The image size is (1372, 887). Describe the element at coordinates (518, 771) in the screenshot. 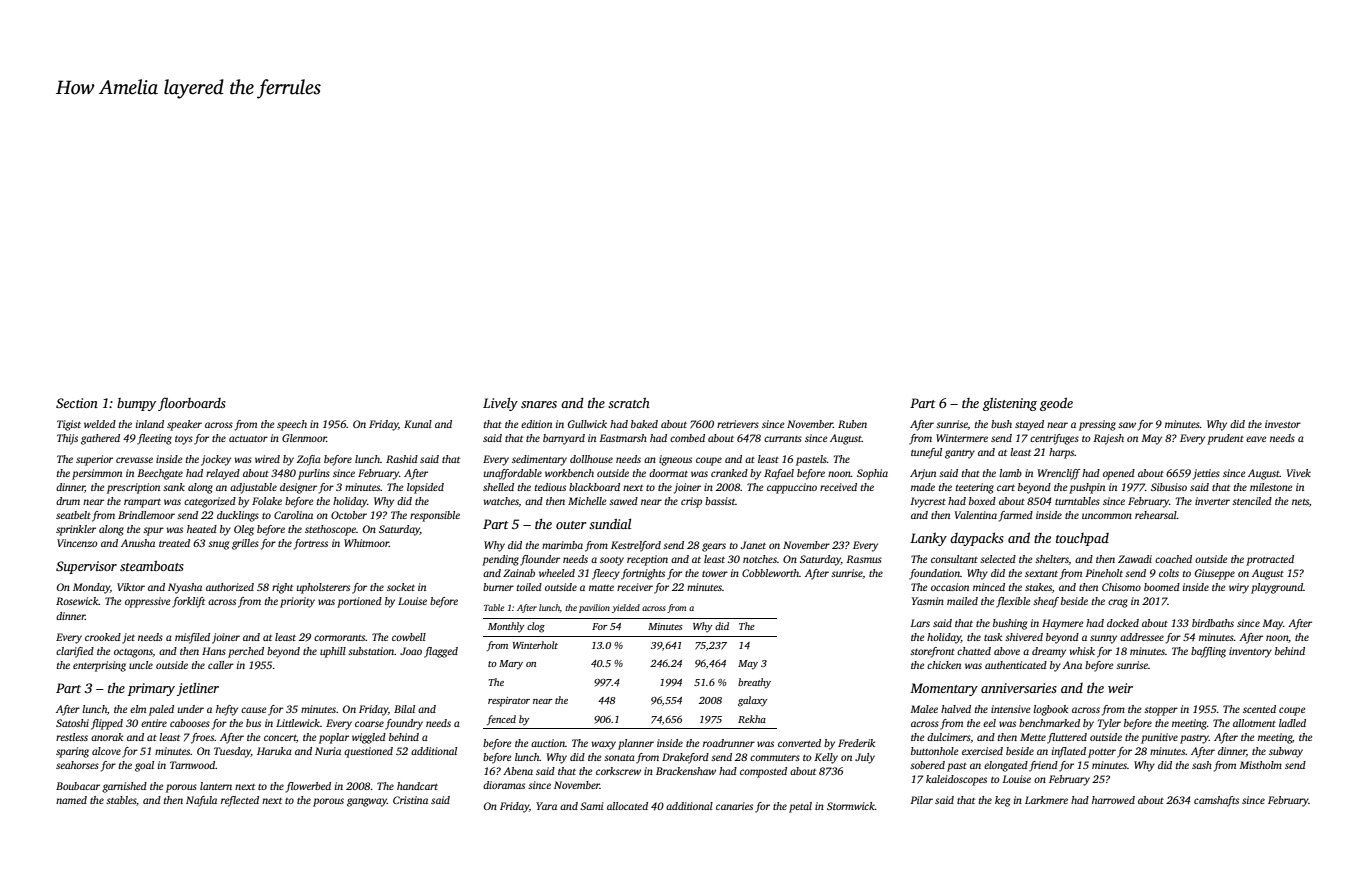

I see `Abena` at that location.
